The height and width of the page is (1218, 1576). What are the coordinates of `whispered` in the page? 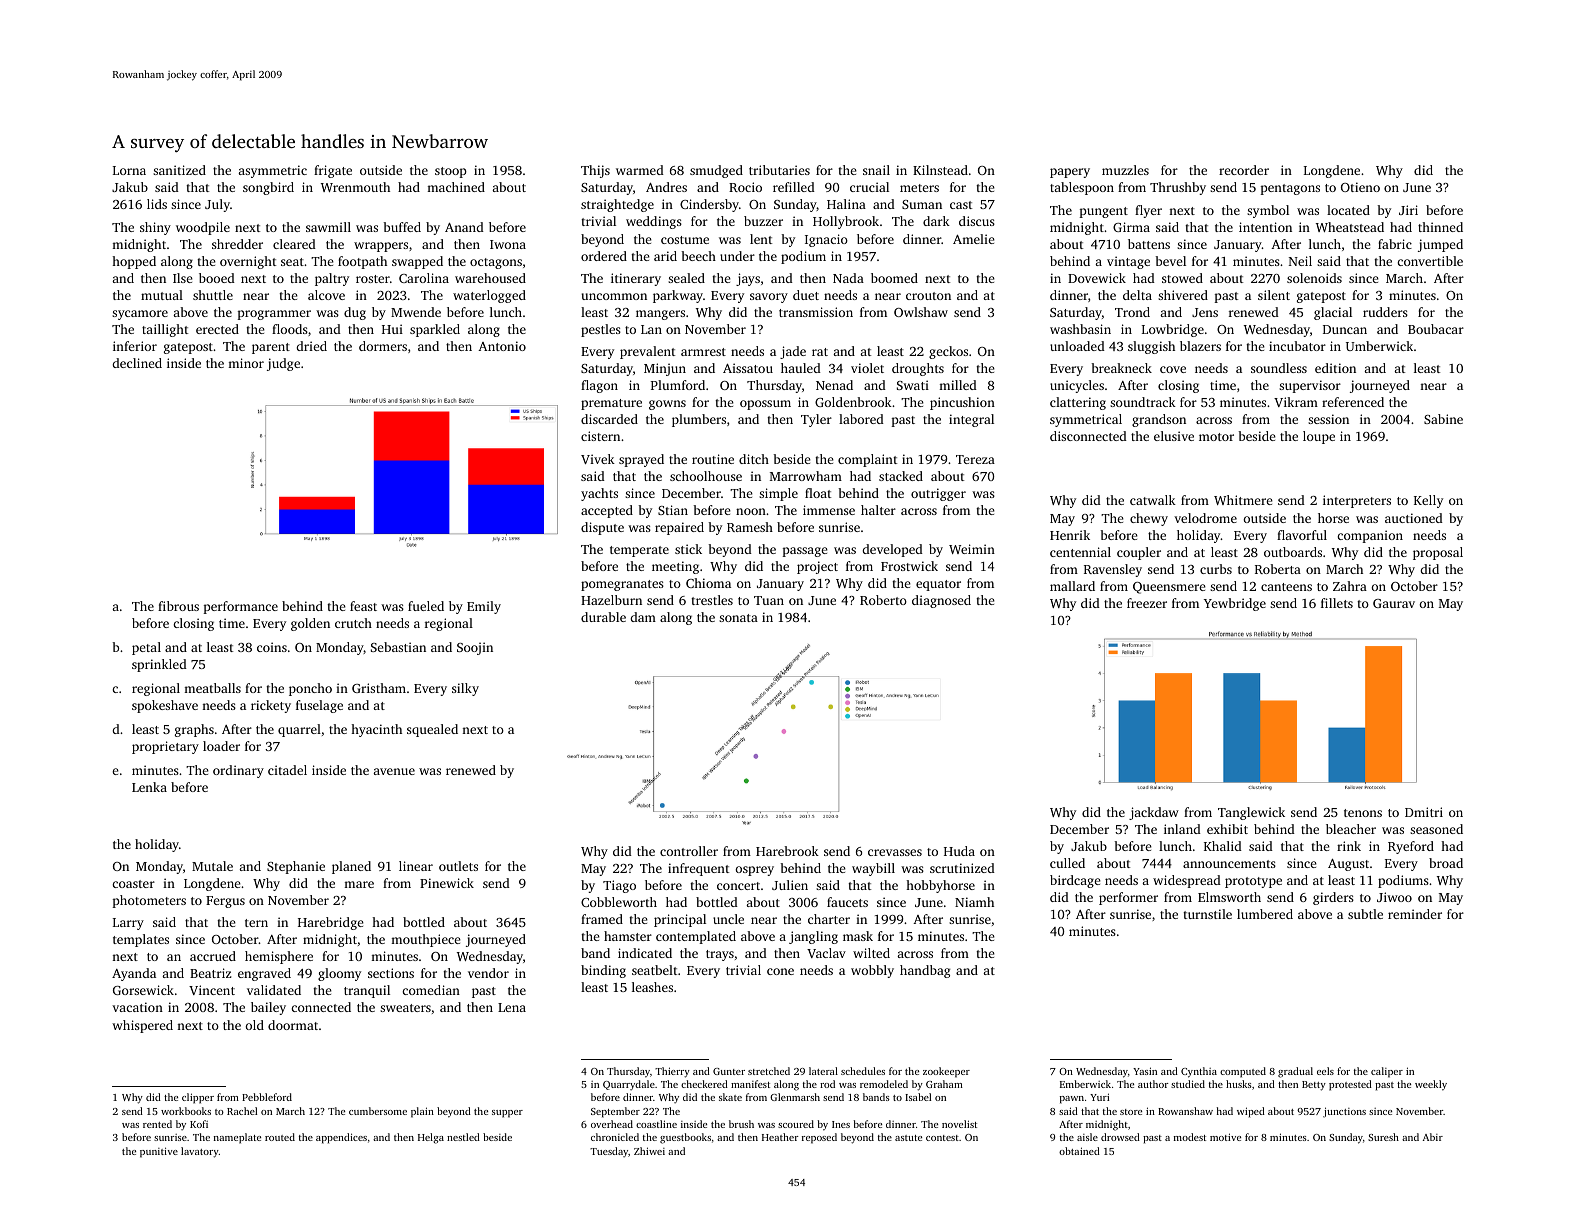 It's located at (142, 1026).
